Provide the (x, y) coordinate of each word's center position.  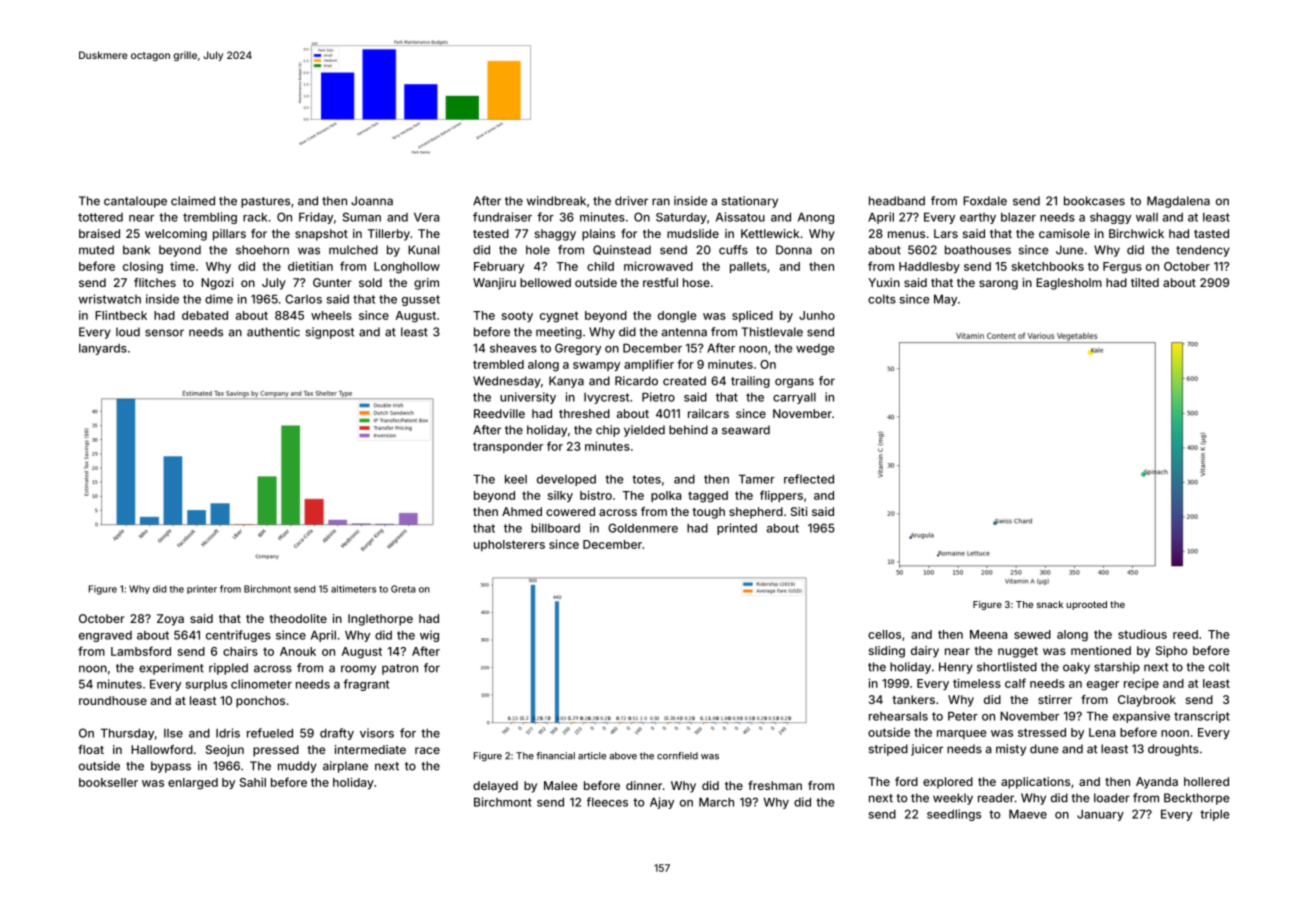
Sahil (253, 782)
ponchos (260, 702)
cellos (884, 634)
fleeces (607, 802)
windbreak (556, 201)
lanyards (103, 349)
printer (202, 589)
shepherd (756, 513)
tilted (1145, 282)
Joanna (372, 201)
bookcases (1094, 201)
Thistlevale (772, 332)
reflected (809, 479)
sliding (887, 652)
